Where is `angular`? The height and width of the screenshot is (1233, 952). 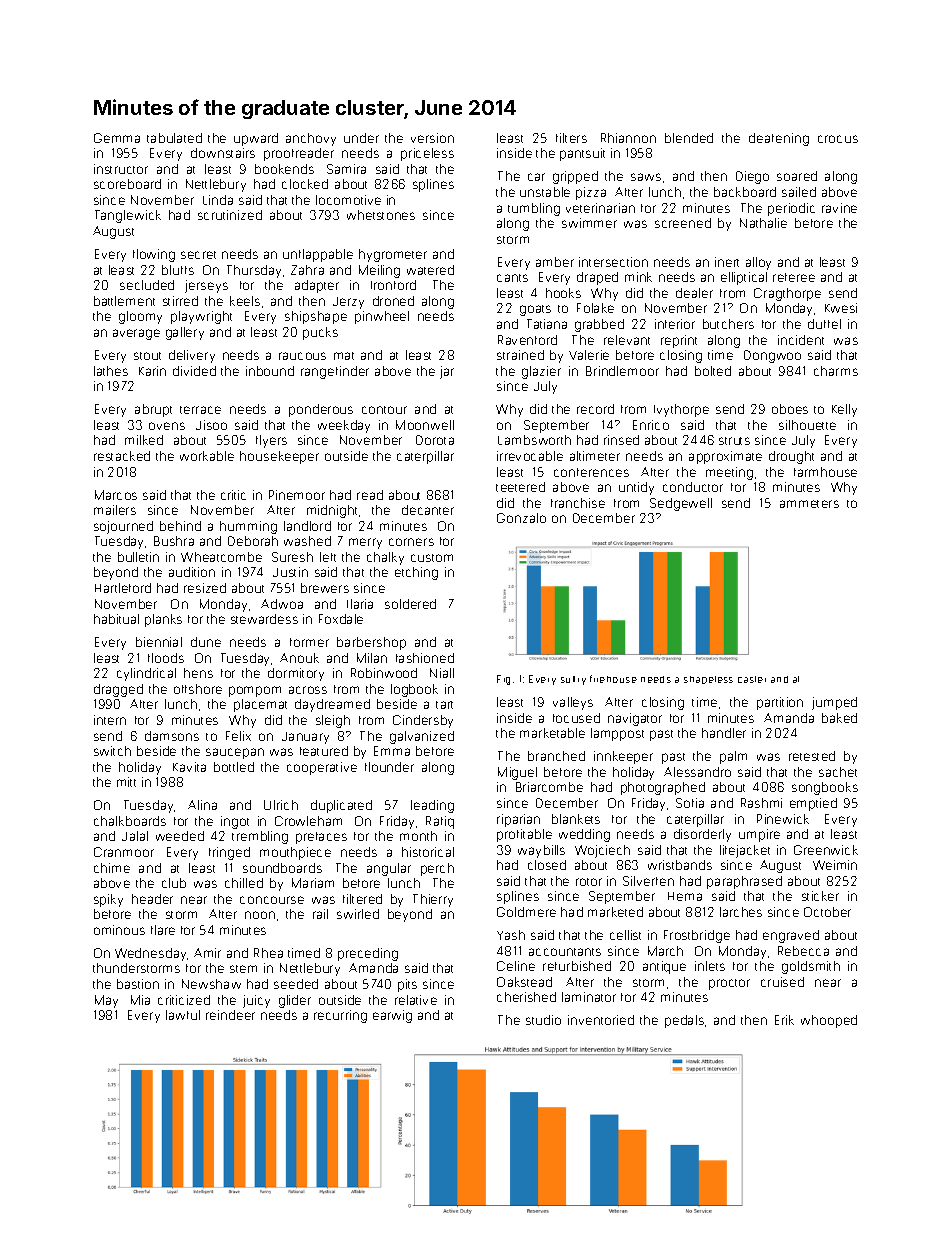 angular is located at coordinates (389, 869).
